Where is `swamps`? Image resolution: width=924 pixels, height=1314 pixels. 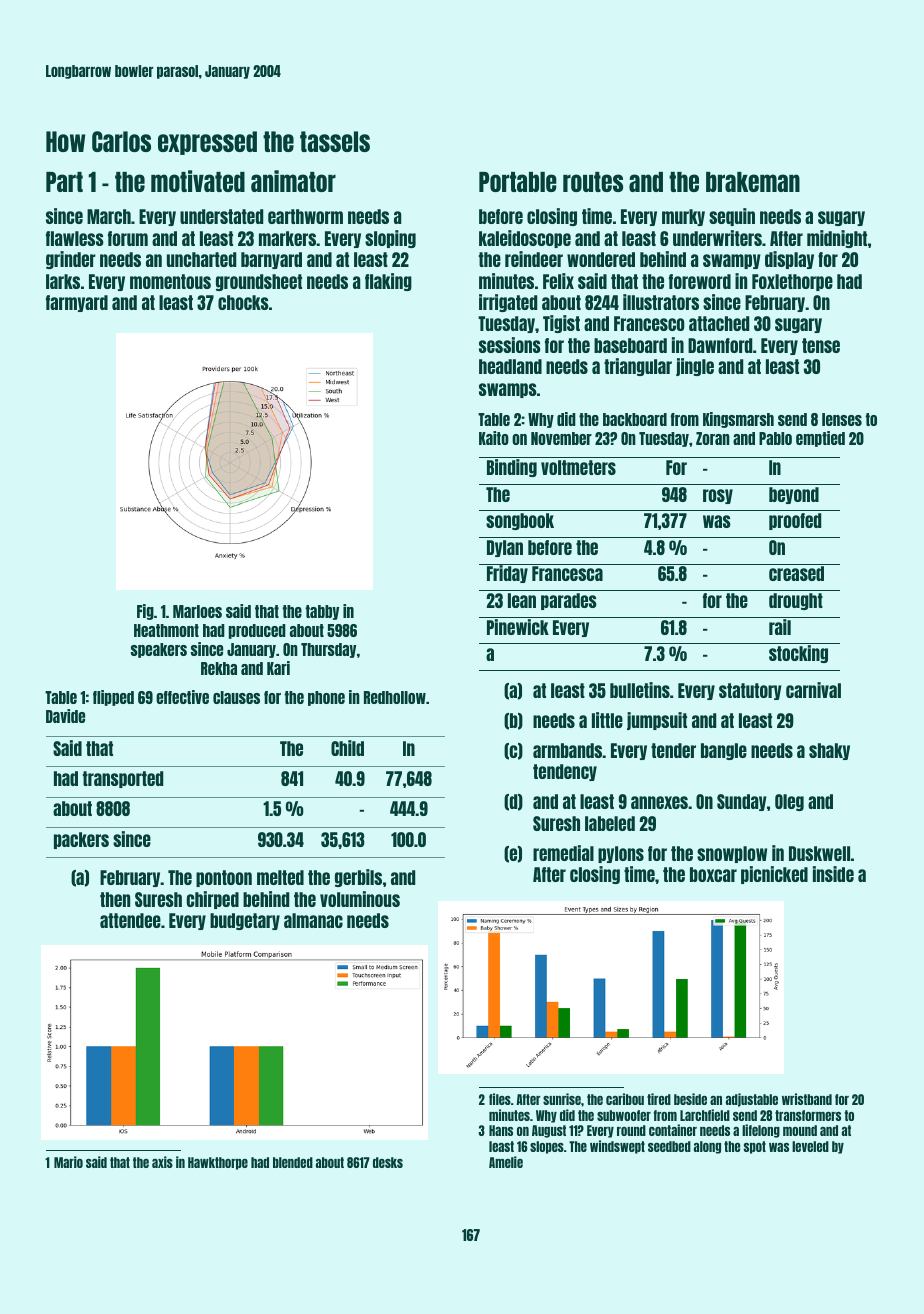
swamps is located at coordinates (508, 390).
